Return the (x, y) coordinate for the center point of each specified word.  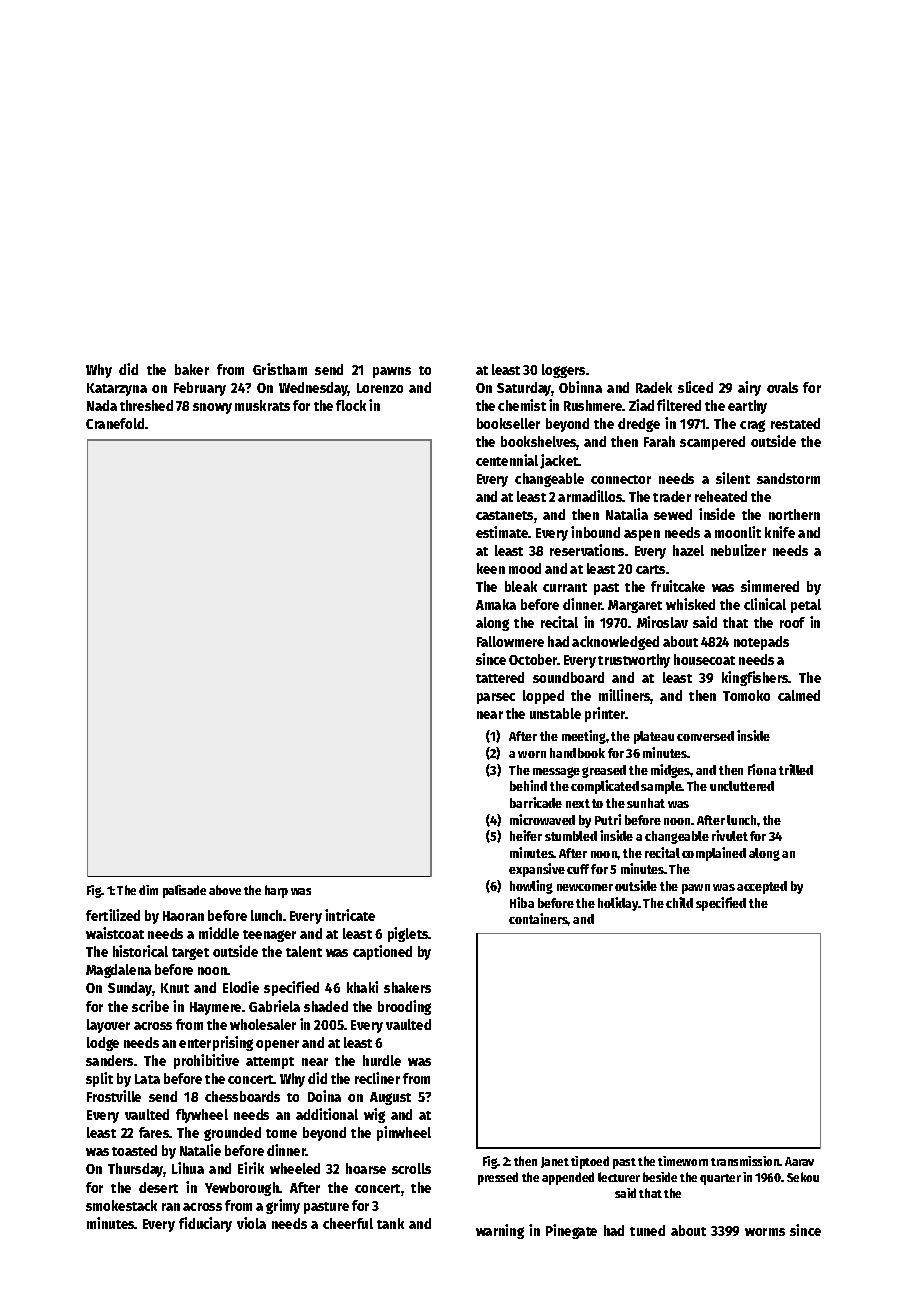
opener (277, 1045)
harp (276, 891)
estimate (502, 532)
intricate (350, 915)
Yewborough (242, 1189)
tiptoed (590, 1162)
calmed (799, 695)
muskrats (262, 405)
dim (148, 890)
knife (780, 532)
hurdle (382, 1060)
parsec (496, 698)
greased (604, 771)
